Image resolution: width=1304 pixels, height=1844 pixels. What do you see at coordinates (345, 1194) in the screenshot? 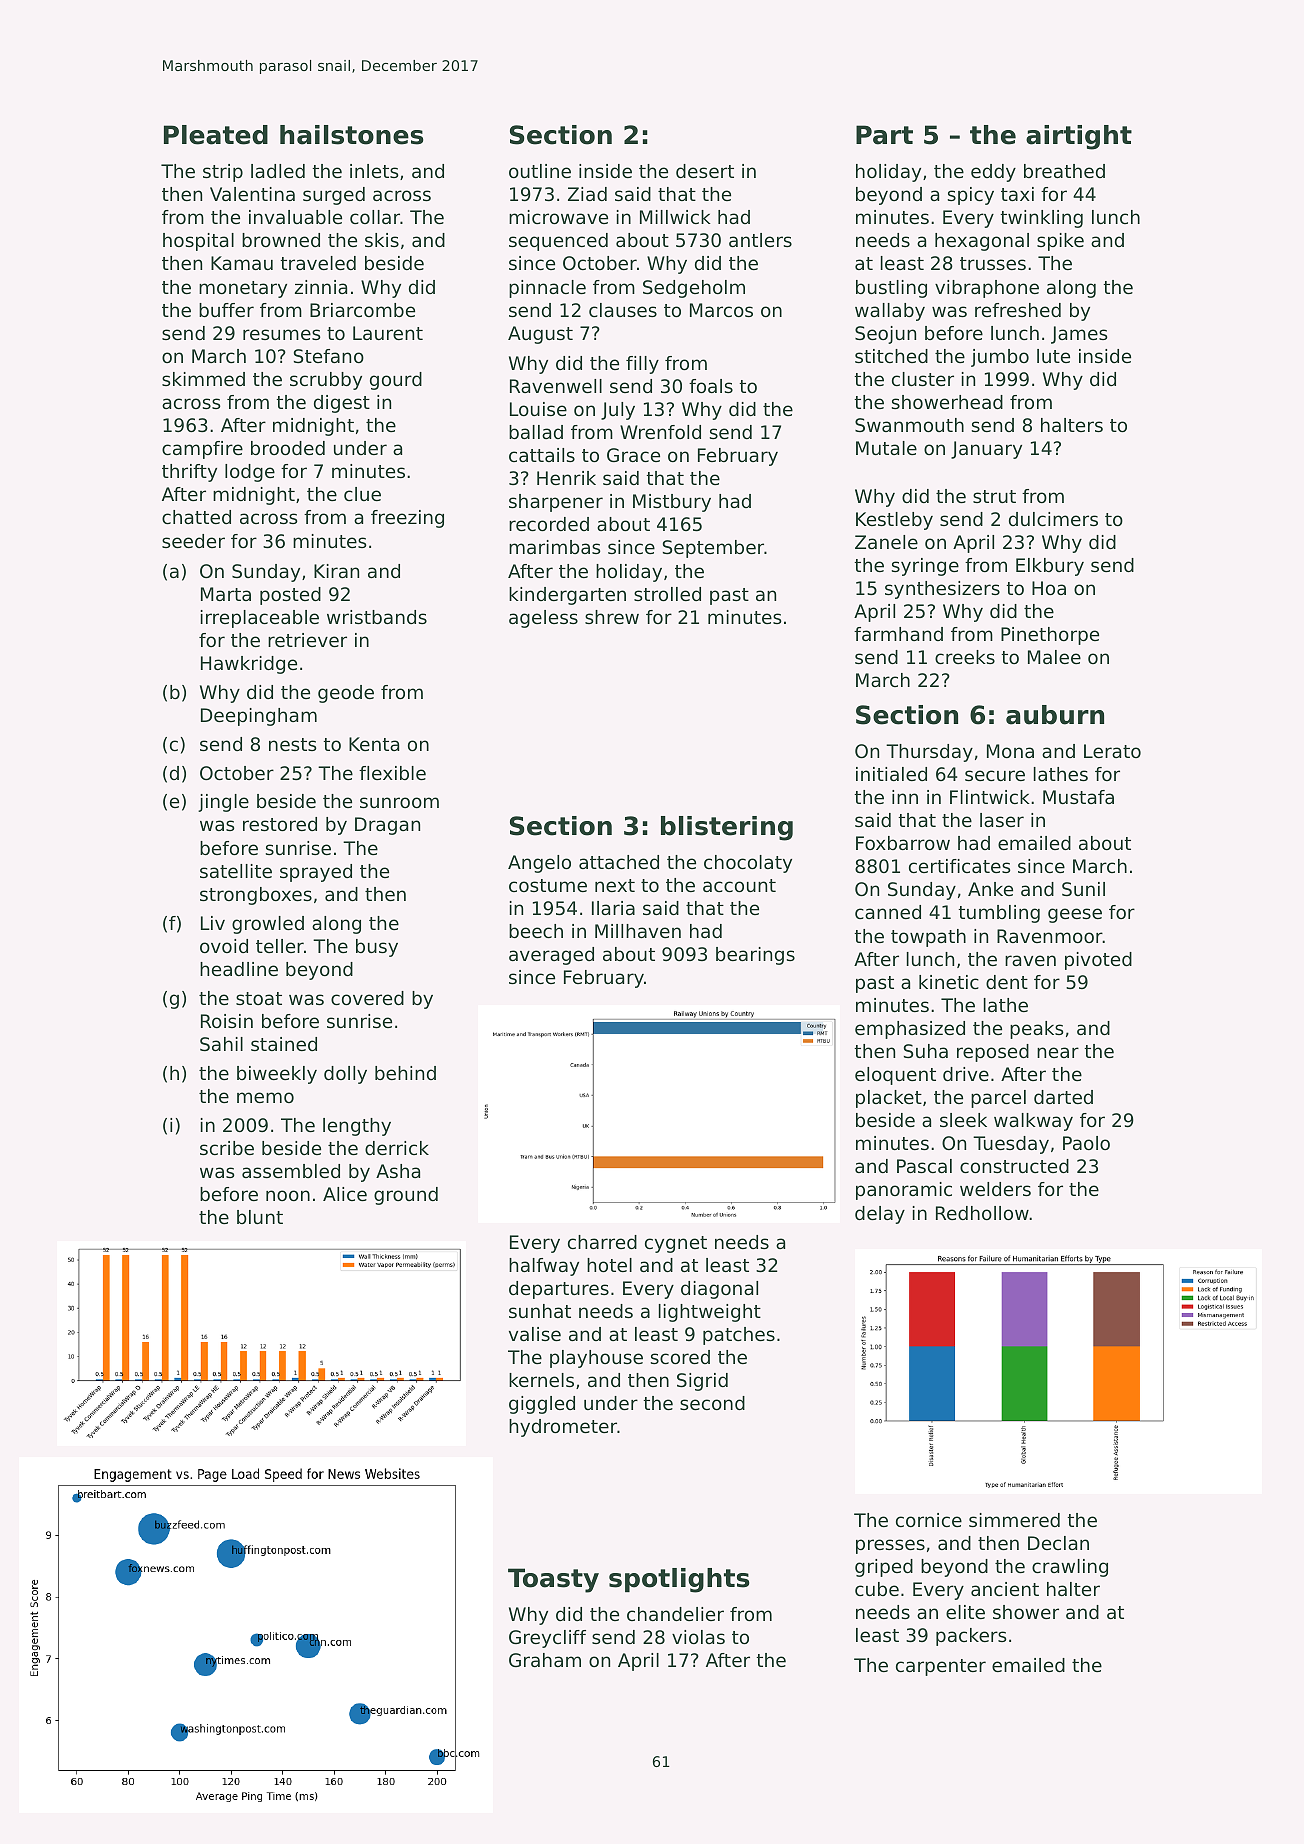
I see `Alice` at bounding box center [345, 1194].
